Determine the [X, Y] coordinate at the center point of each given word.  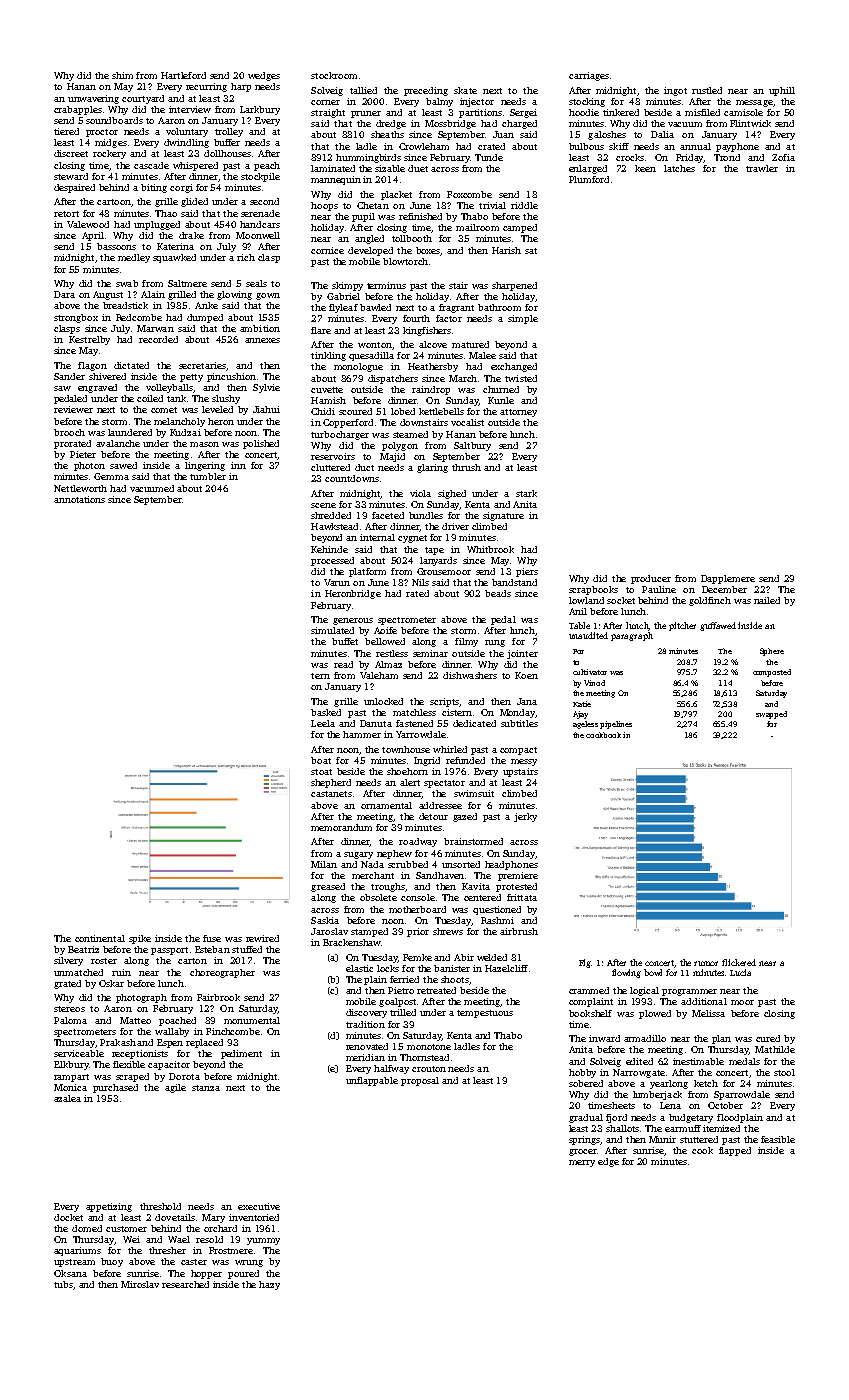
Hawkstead [334, 526]
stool [784, 1072]
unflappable [372, 1081]
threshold [160, 1206]
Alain [153, 294]
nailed [767, 600]
